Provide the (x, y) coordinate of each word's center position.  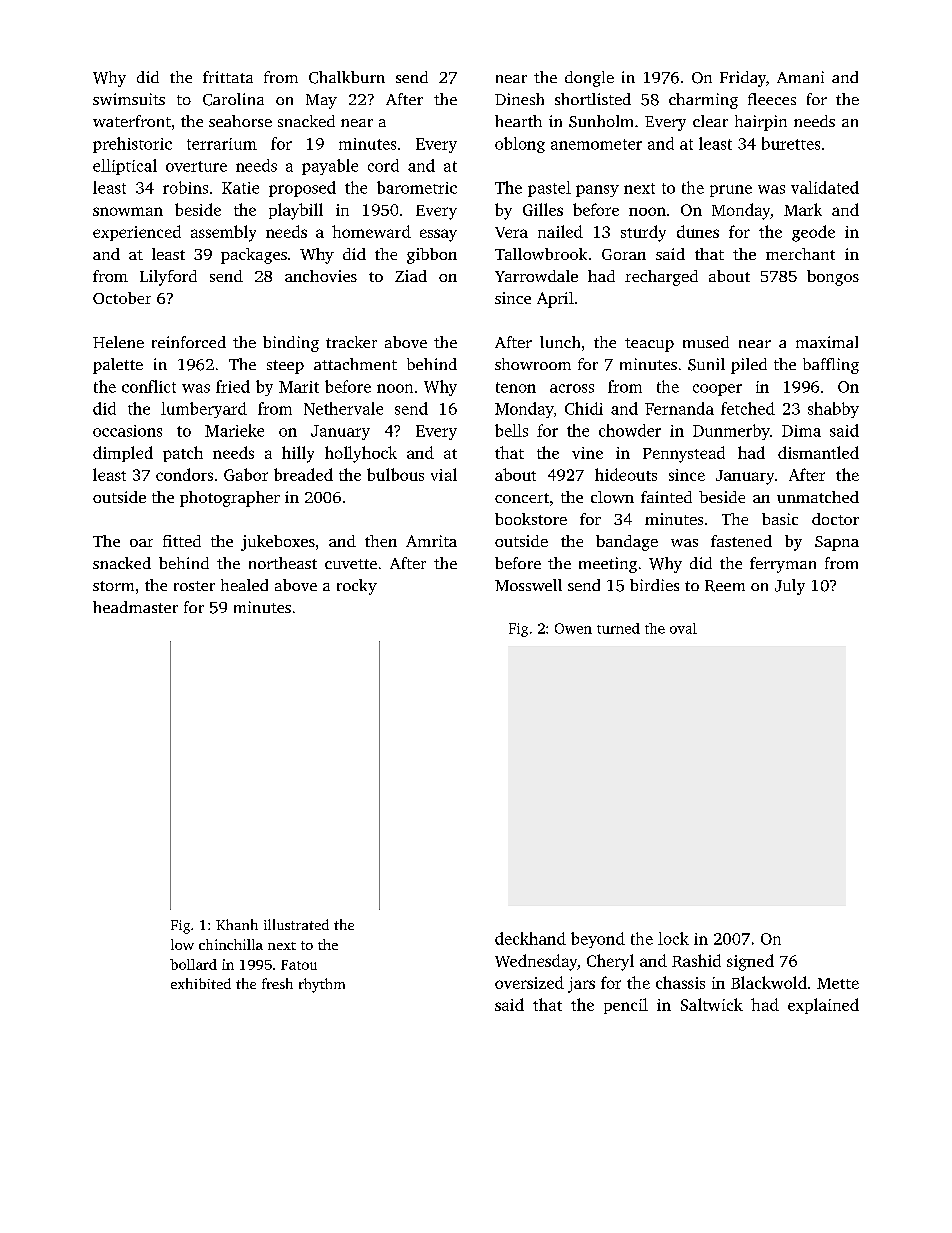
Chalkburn (347, 77)
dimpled (123, 454)
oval (683, 628)
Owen (573, 628)
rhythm (322, 985)
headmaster (135, 607)
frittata (228, 77)
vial (444, 474)
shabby (833, 410)
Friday (743, 79)
